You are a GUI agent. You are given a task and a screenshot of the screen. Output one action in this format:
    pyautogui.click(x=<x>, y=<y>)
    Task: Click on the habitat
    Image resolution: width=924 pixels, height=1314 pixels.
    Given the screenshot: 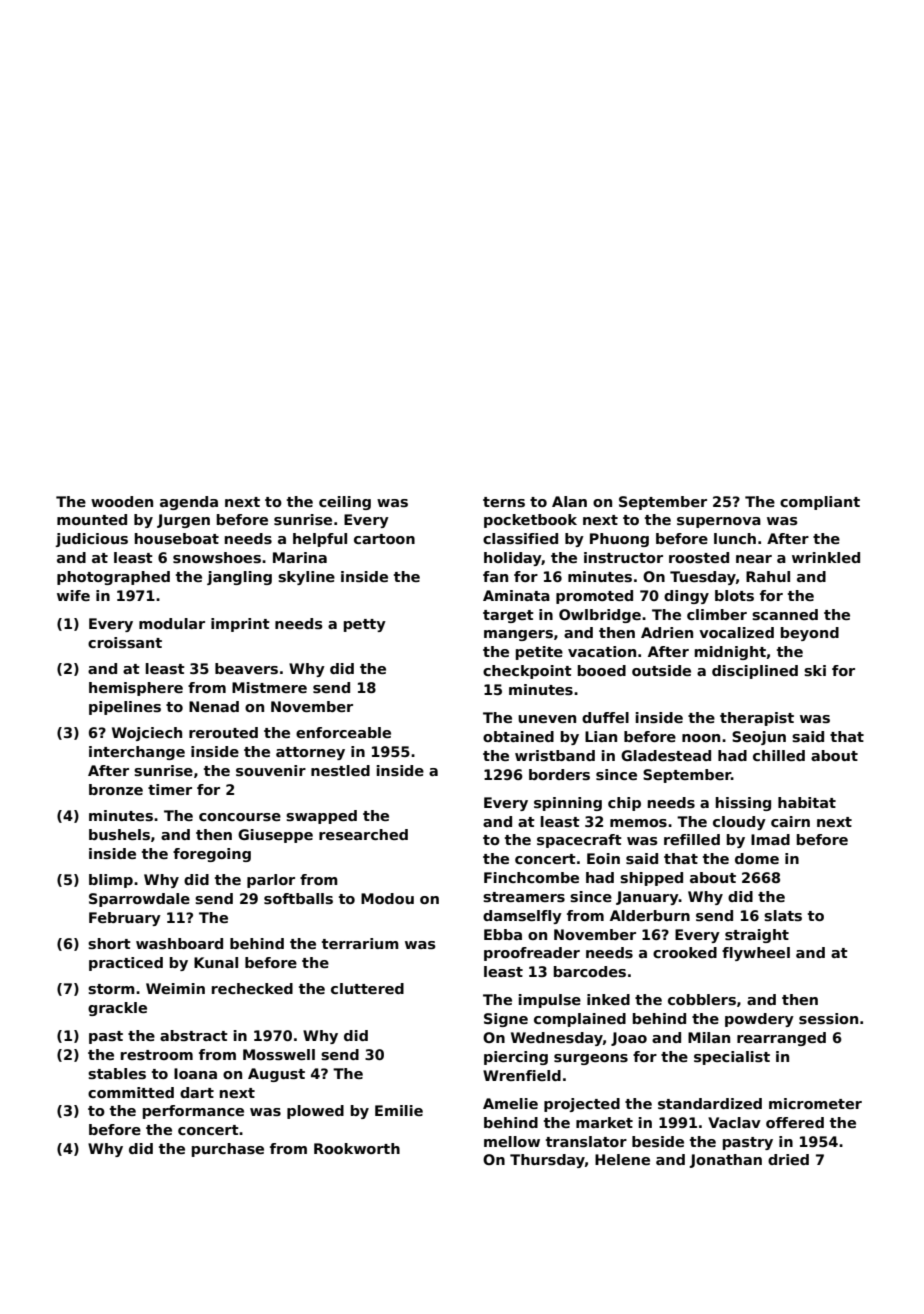 What is the action you would take?
    pyautogui.click(x=807, y=802)
